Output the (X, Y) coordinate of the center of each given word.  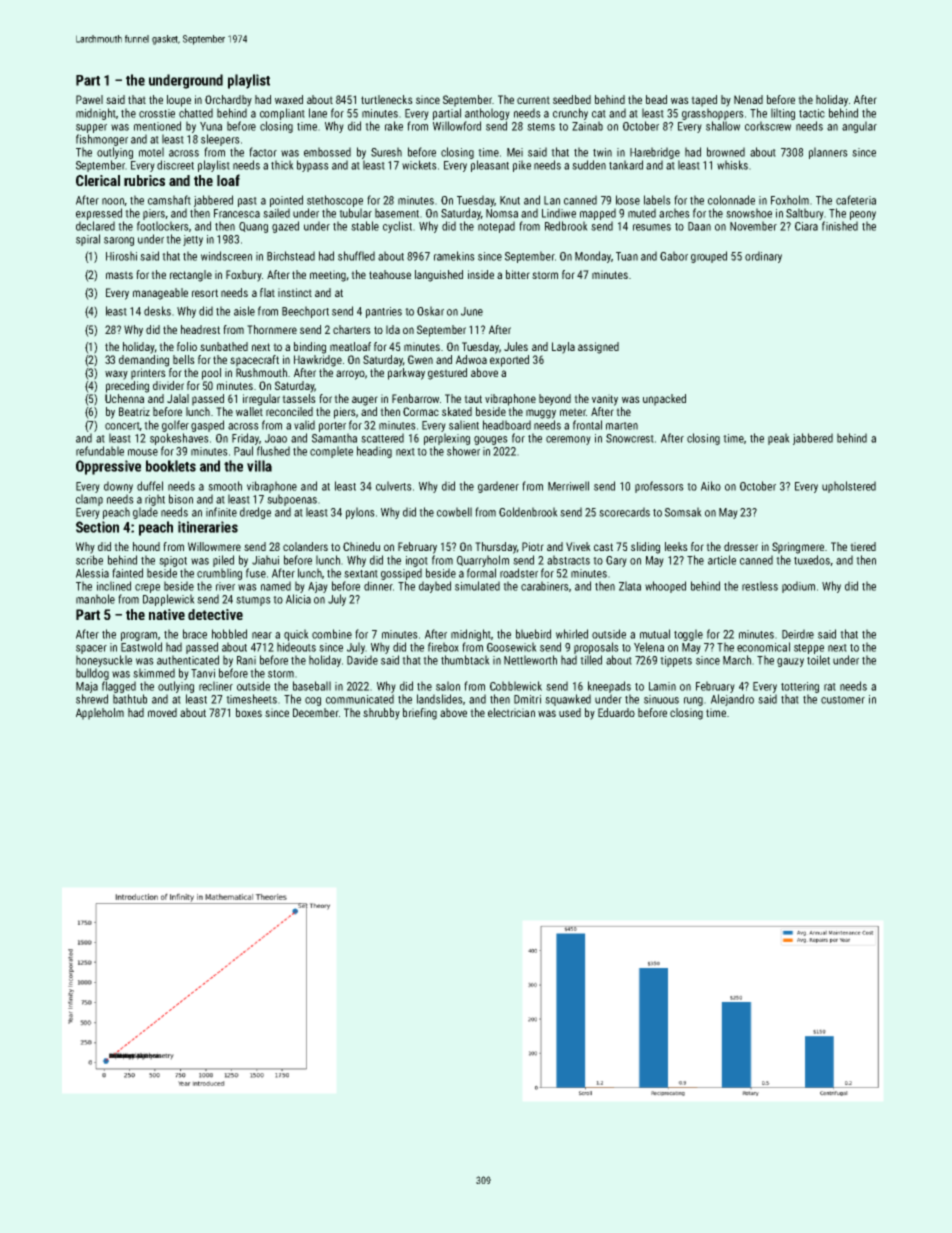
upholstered (849, 487)
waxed (289, 99)
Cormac (421, 411)
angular (859, 127)
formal (481, 573)
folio (187, 346)
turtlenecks (387, 99)
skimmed (154, 673)
